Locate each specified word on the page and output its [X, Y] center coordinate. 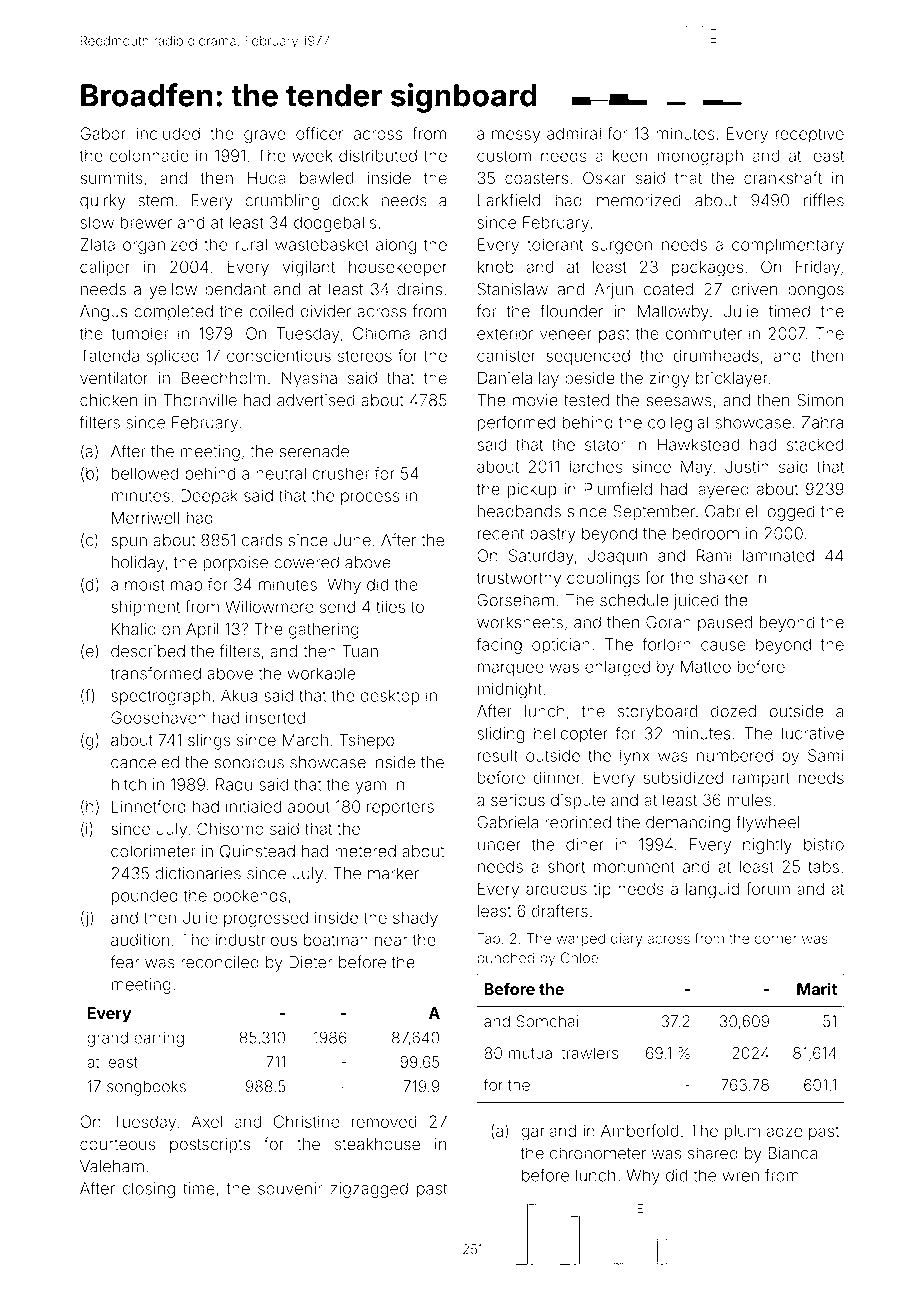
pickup [532, 490]
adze [784, 1131]
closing [149, 1190]
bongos [816, 291]
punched [506, 959]
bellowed [145, 473]
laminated [778, 555]
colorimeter [153, 851]
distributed [378, 155]
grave [265, 137]
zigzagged [369, 1190]
